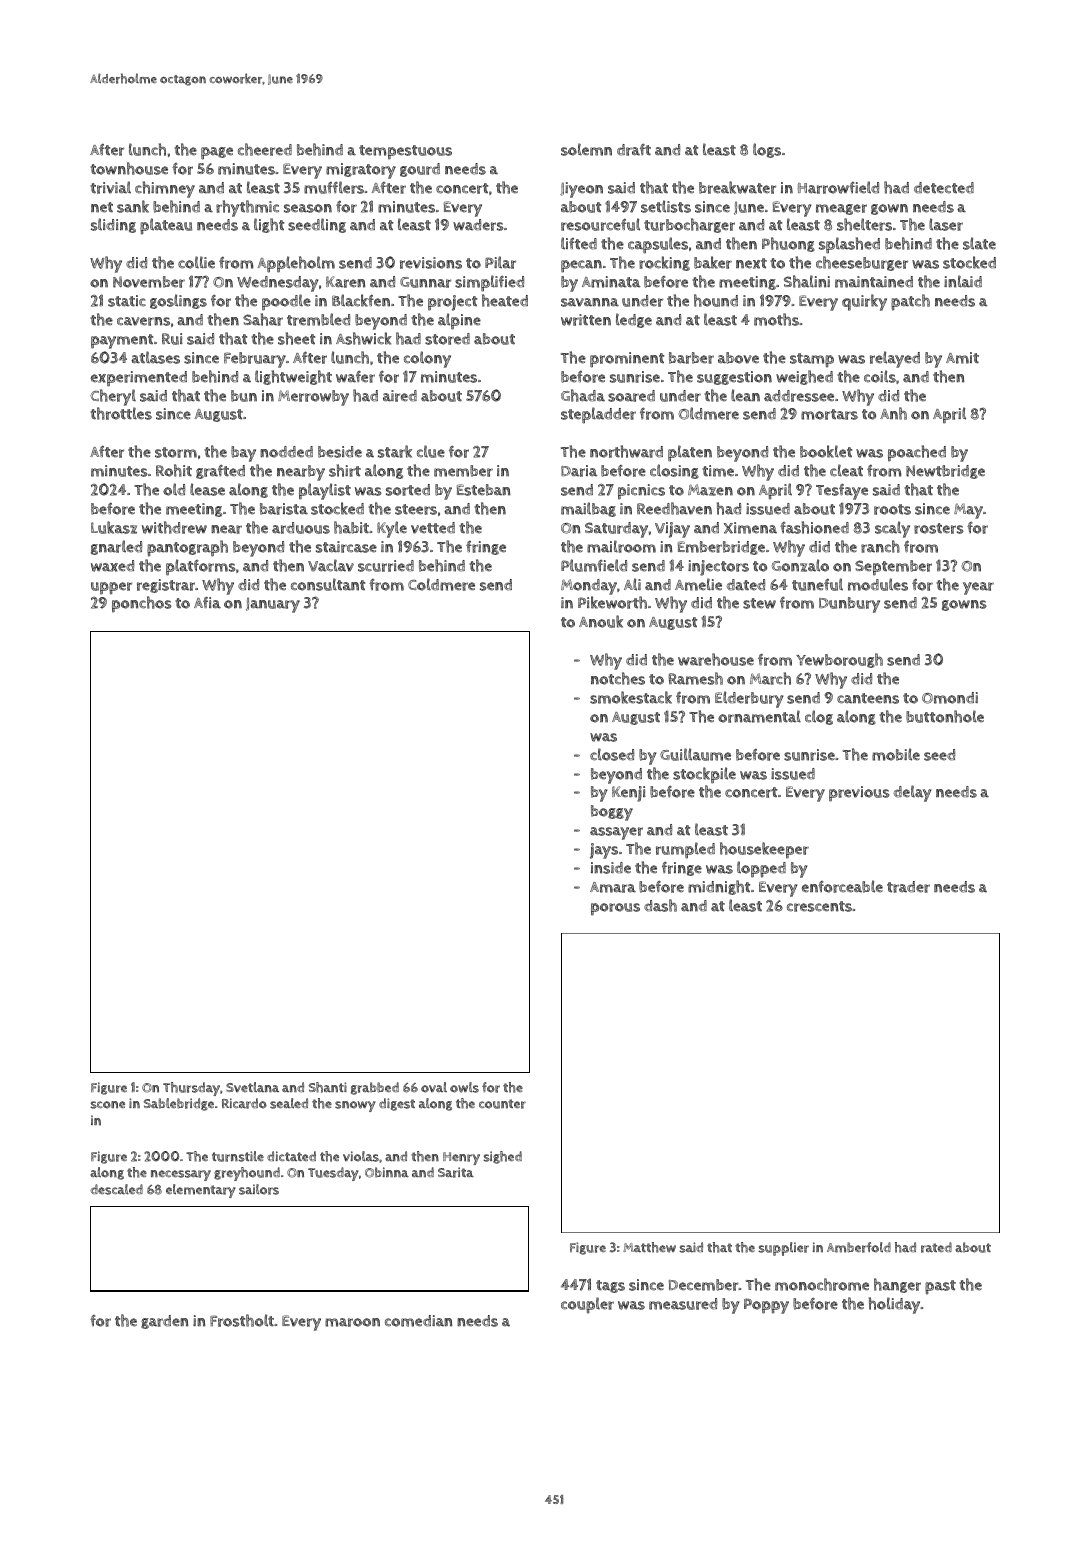  What do you see at coordinates (917, 453) in the image?
I see `poached` at bounding box center [917, 453].
